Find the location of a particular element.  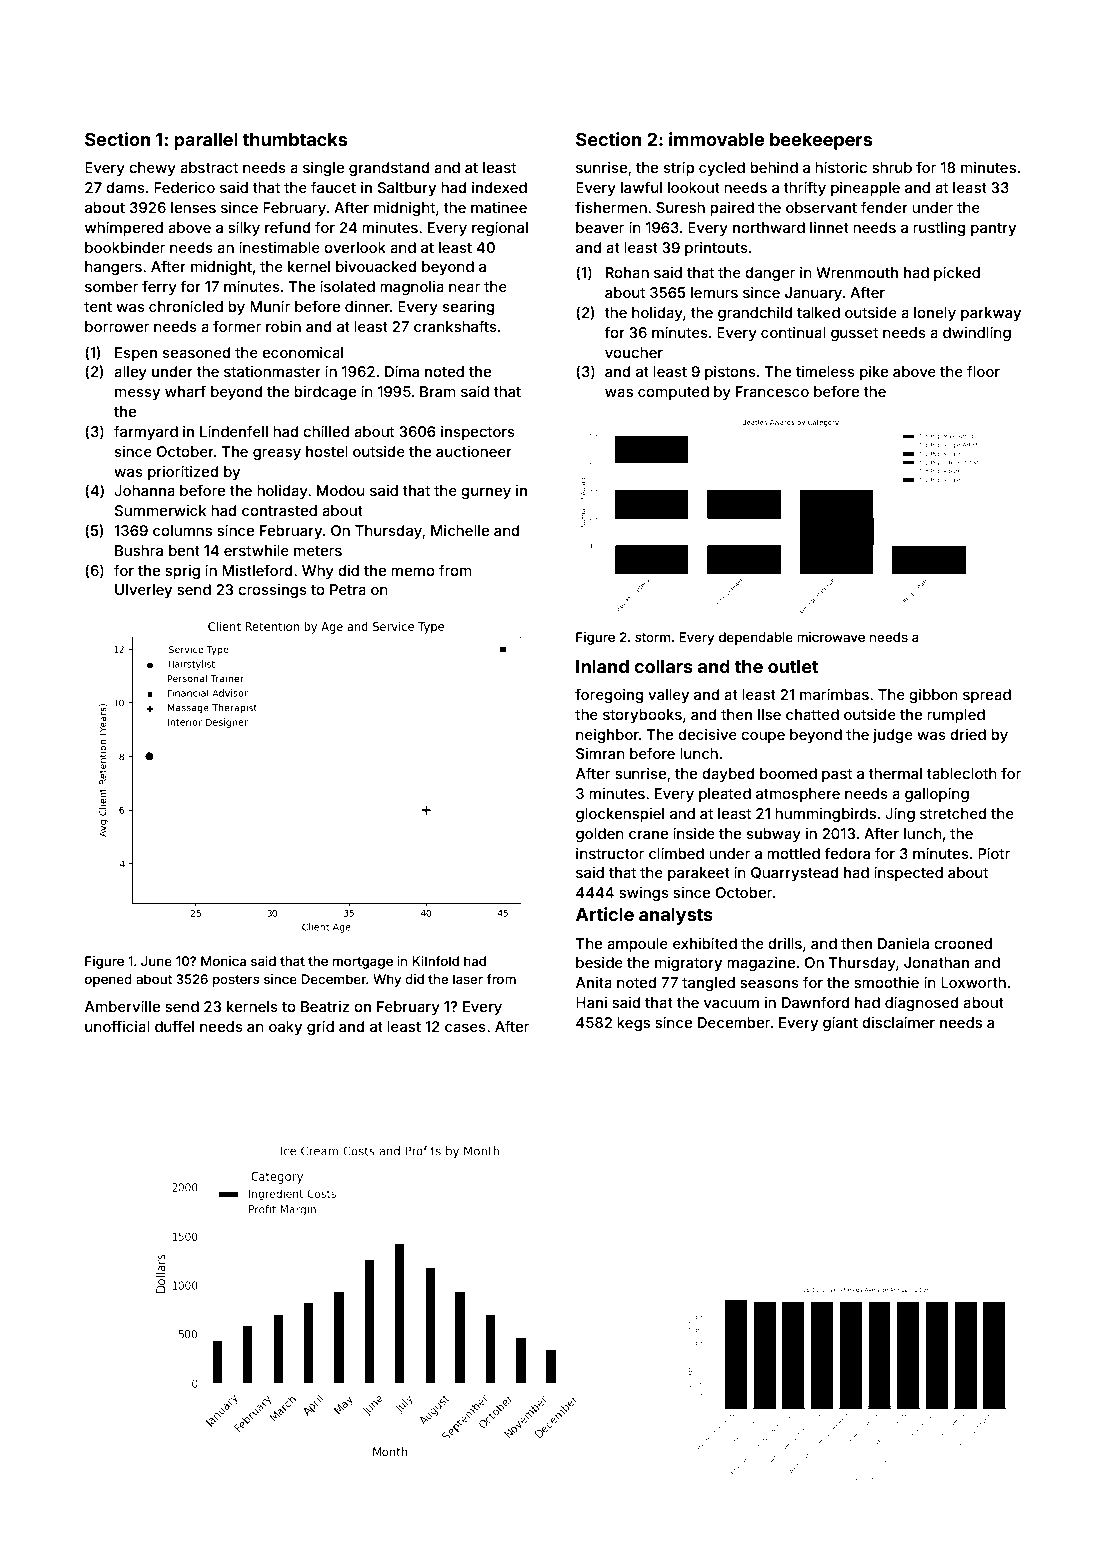

floor is located at coordinates (983, 371).
